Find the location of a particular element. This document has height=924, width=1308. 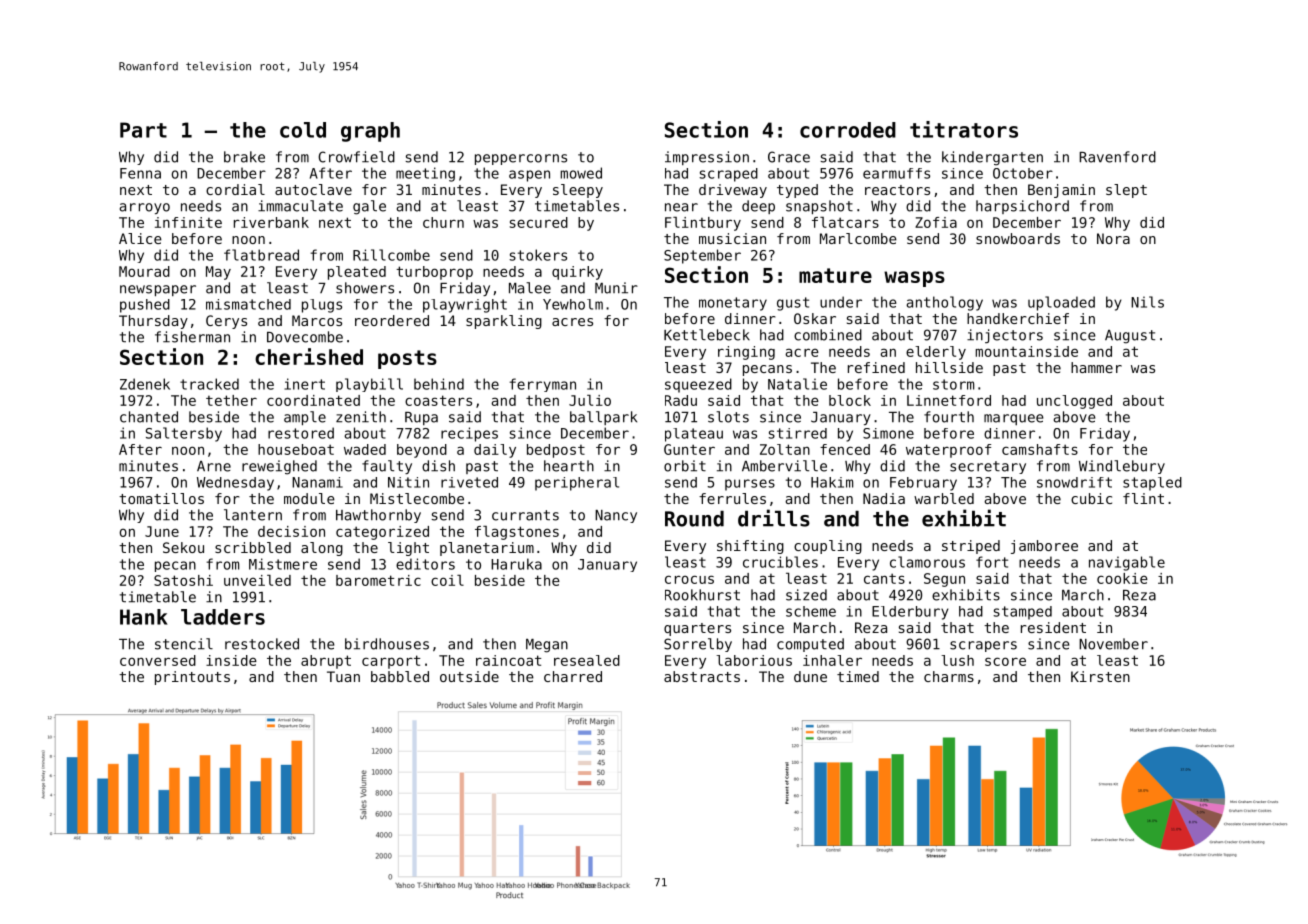

hammer is located at coordinates (1096, 367).
